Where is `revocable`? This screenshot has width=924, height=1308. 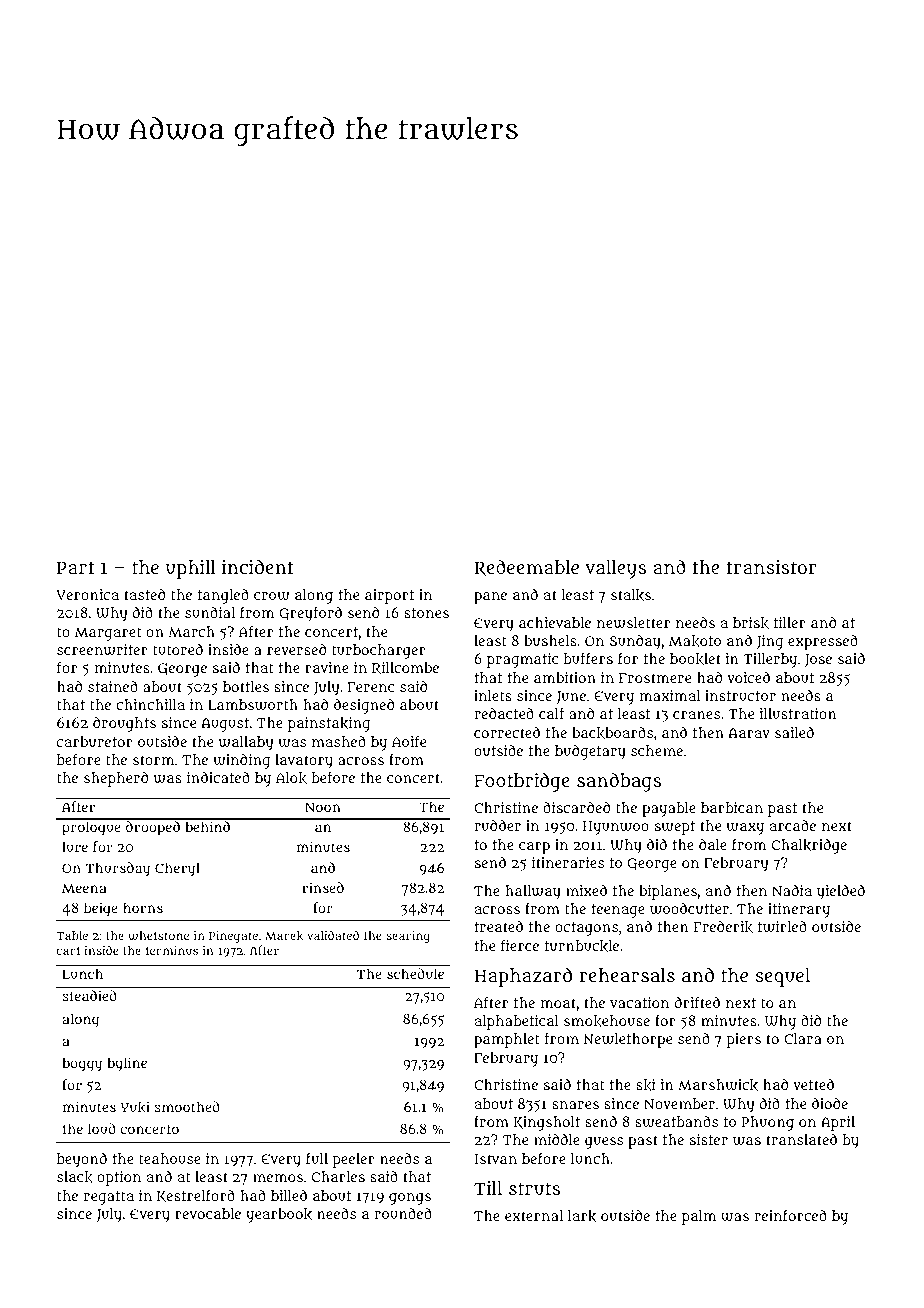
revocable is located at coordinates (208, 1213).
